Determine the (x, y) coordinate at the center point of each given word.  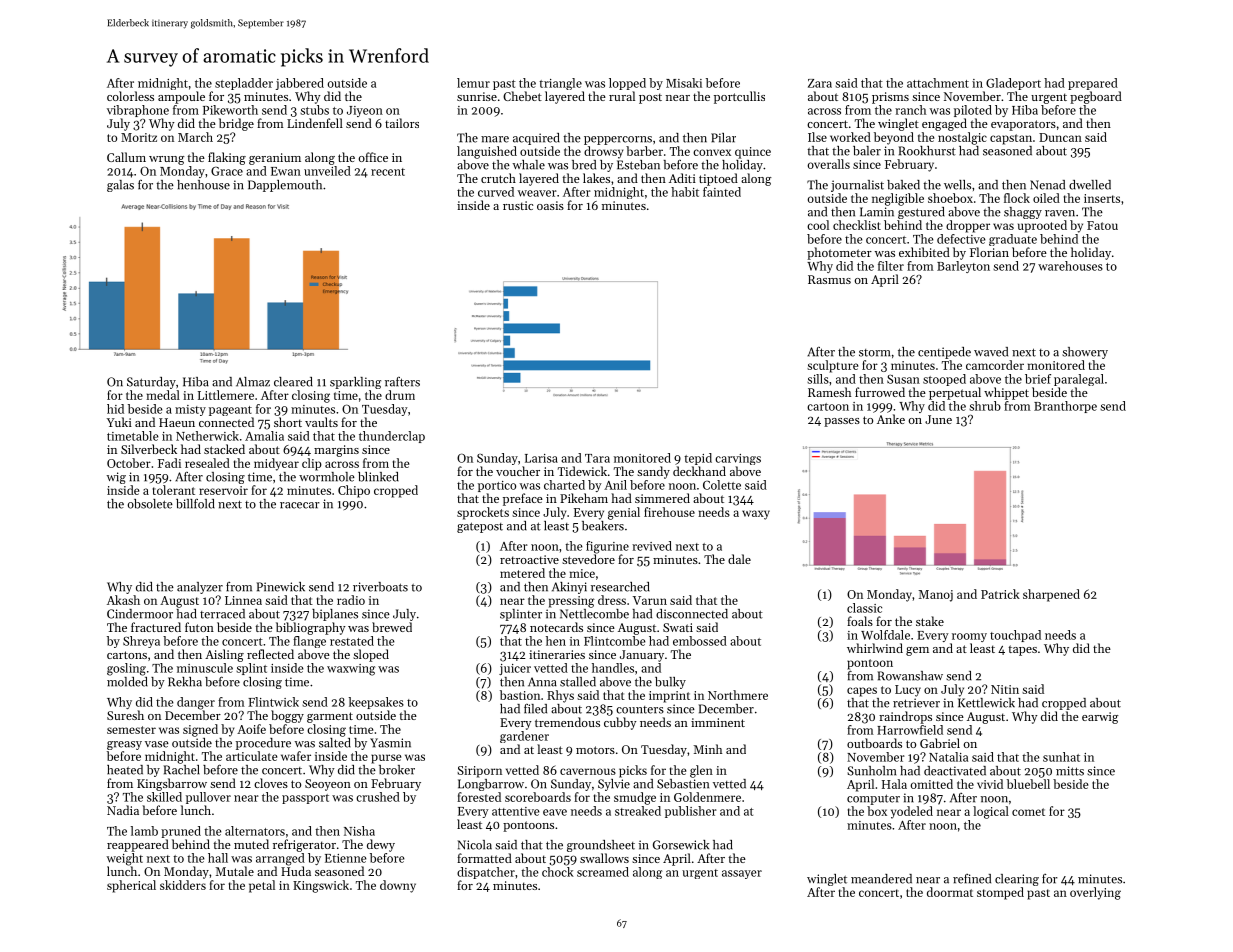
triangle (560, 84)
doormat (950, 892)
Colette (722, 485)
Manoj (936, 596)
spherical (131, 886)
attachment (938, 83)
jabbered (300, 84)
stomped (1000, 893)
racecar (300, 505)
